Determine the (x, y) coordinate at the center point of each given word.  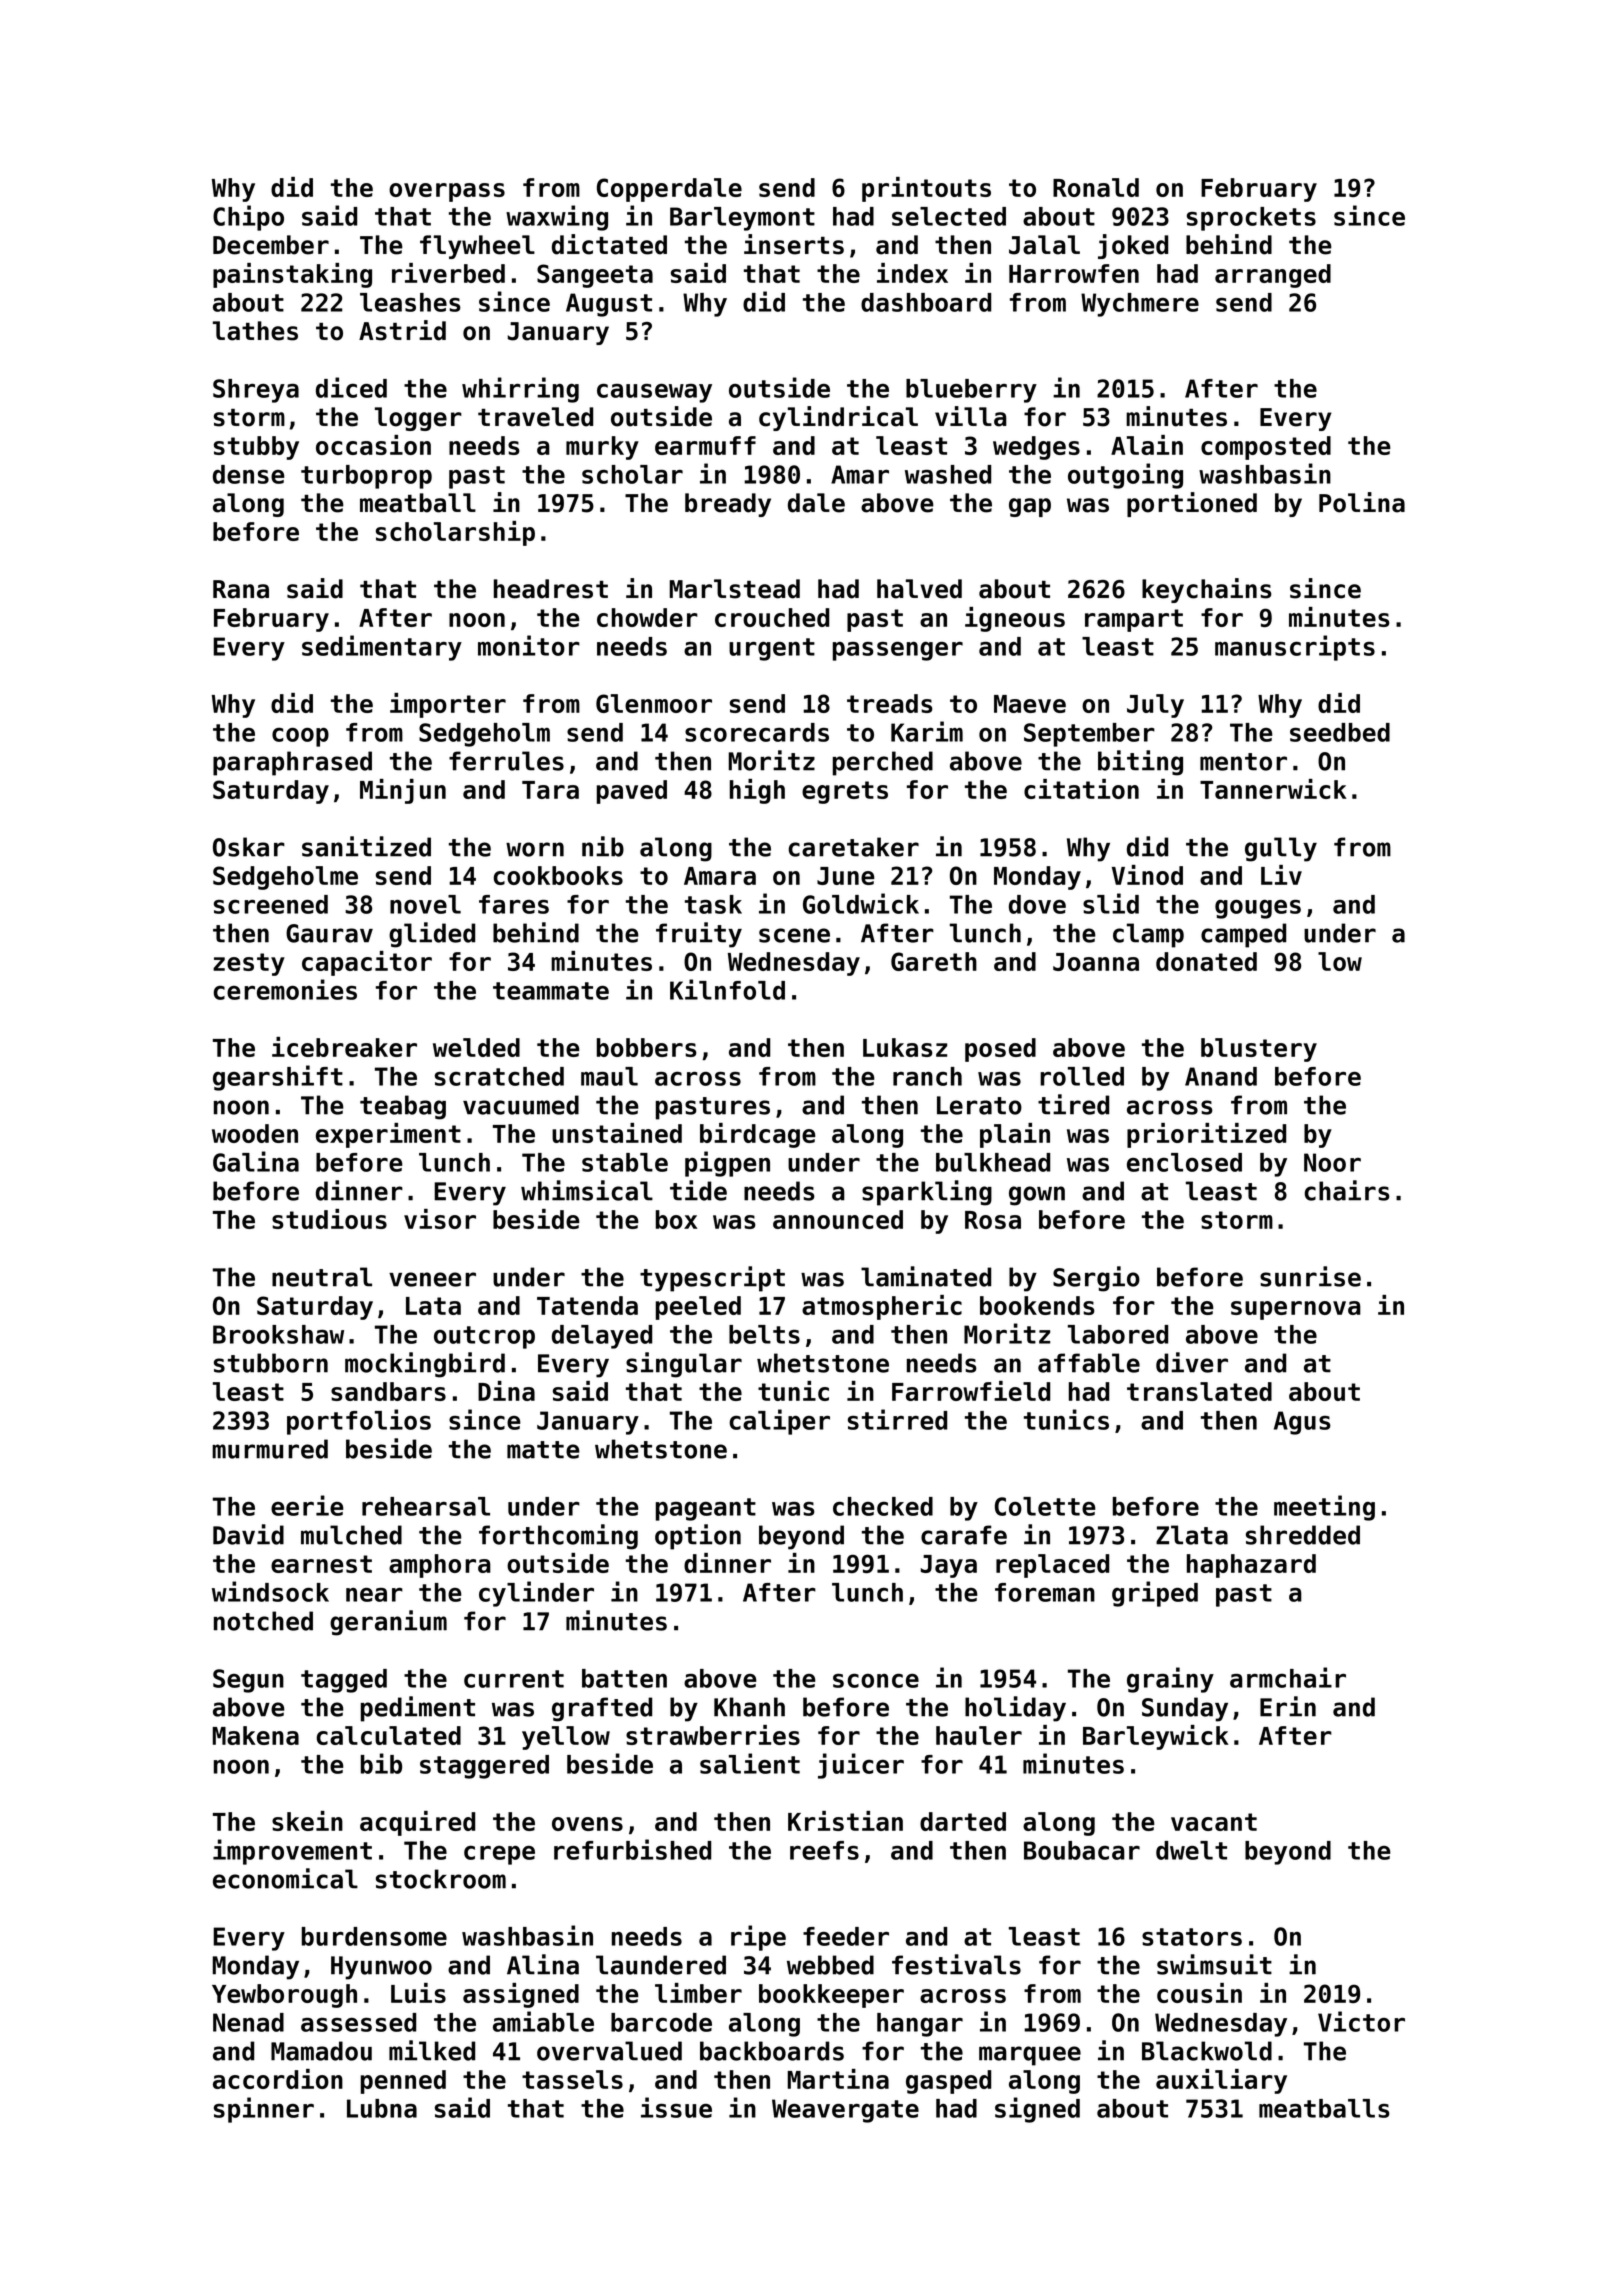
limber (698, 1993)
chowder (647, 617)
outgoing (1125, 476)
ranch (927, 1076)
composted (1266, 448)
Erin (1288, 1706)
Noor (1332, 1162)
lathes (255, 331)
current (514, 1679)
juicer (861, 1766)
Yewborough (284, 1996)
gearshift (278, 1078)
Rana (241, 589)
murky (602, 448)
